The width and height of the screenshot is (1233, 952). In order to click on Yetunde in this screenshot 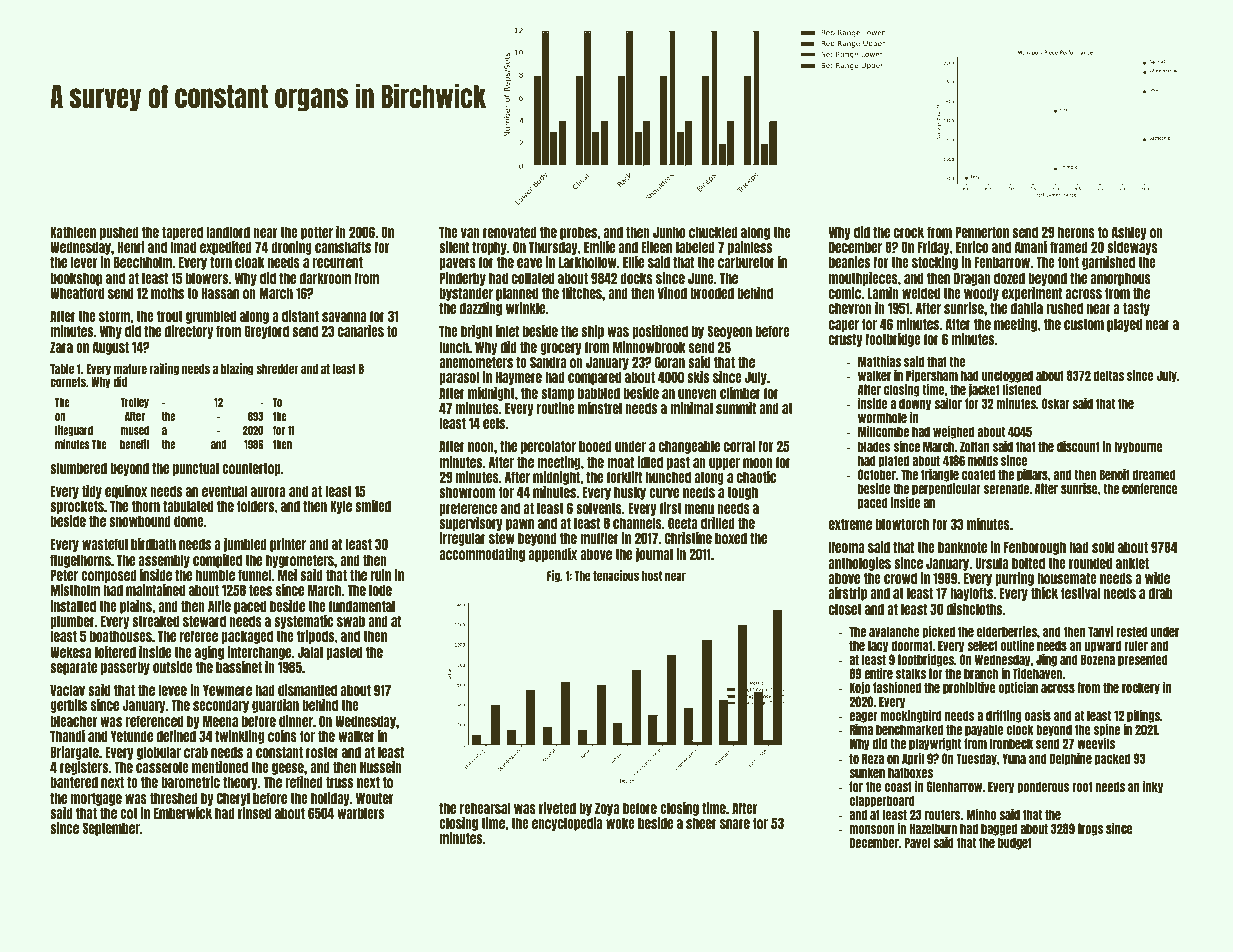, I will do `click(132, 736)`.
